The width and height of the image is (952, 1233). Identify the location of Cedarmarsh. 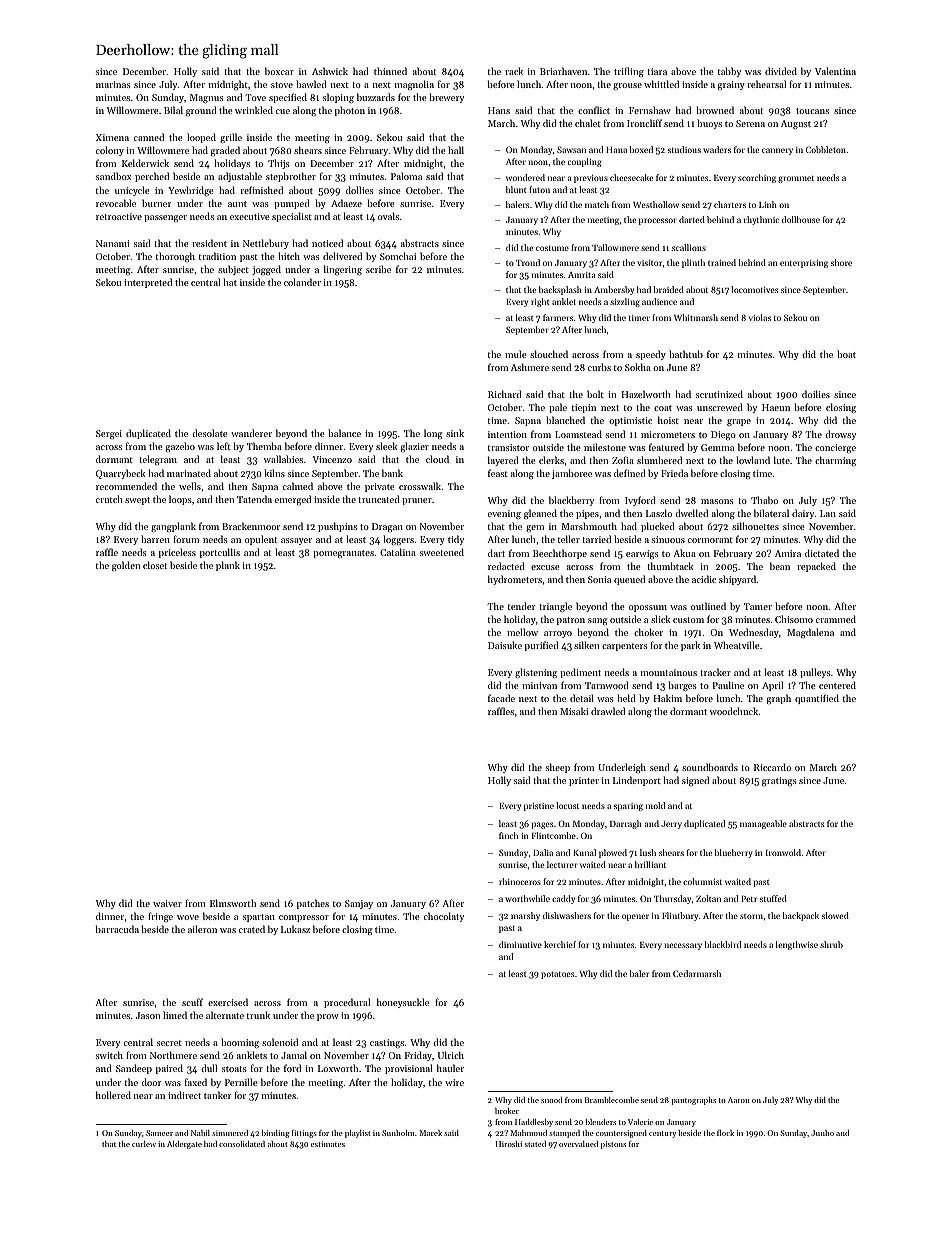
(697, 973).
